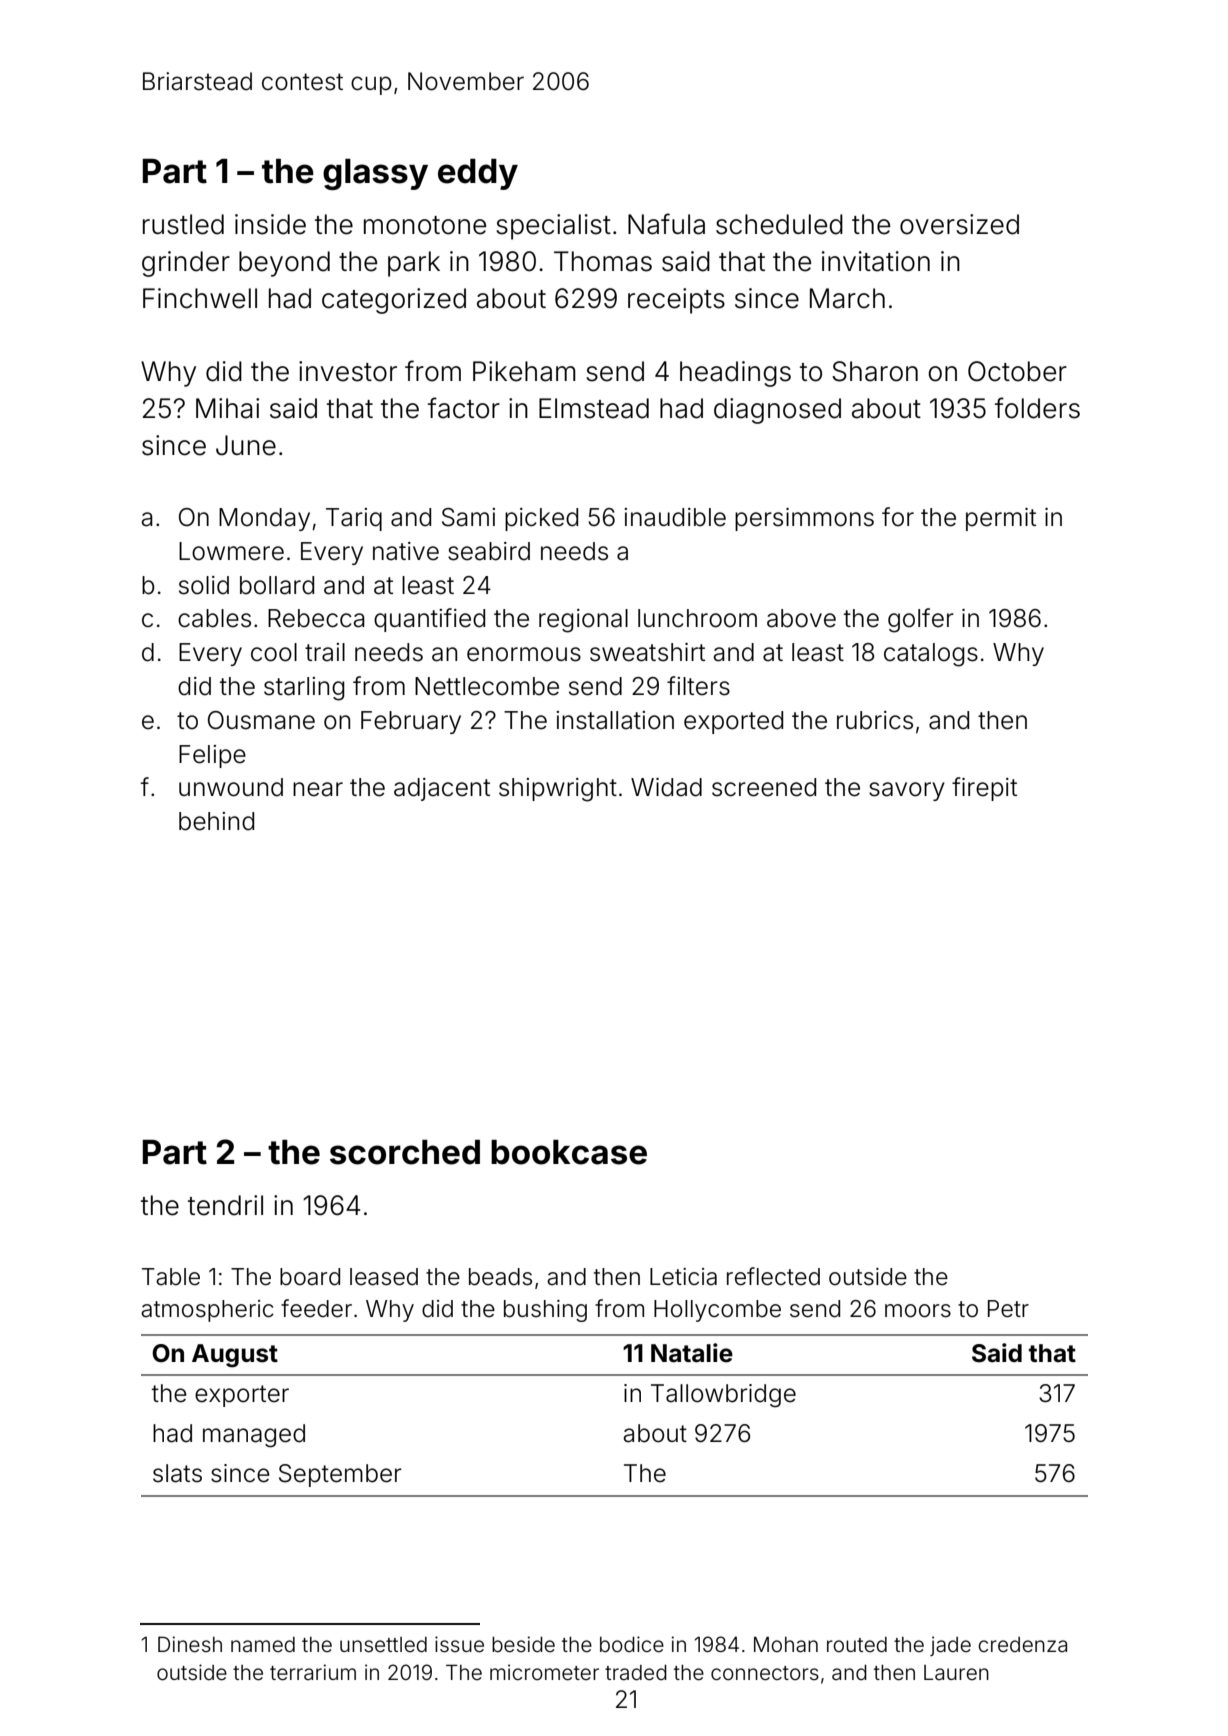 The image size is (1228, 1736). I want to click on tendril, so click(225, 1205).
